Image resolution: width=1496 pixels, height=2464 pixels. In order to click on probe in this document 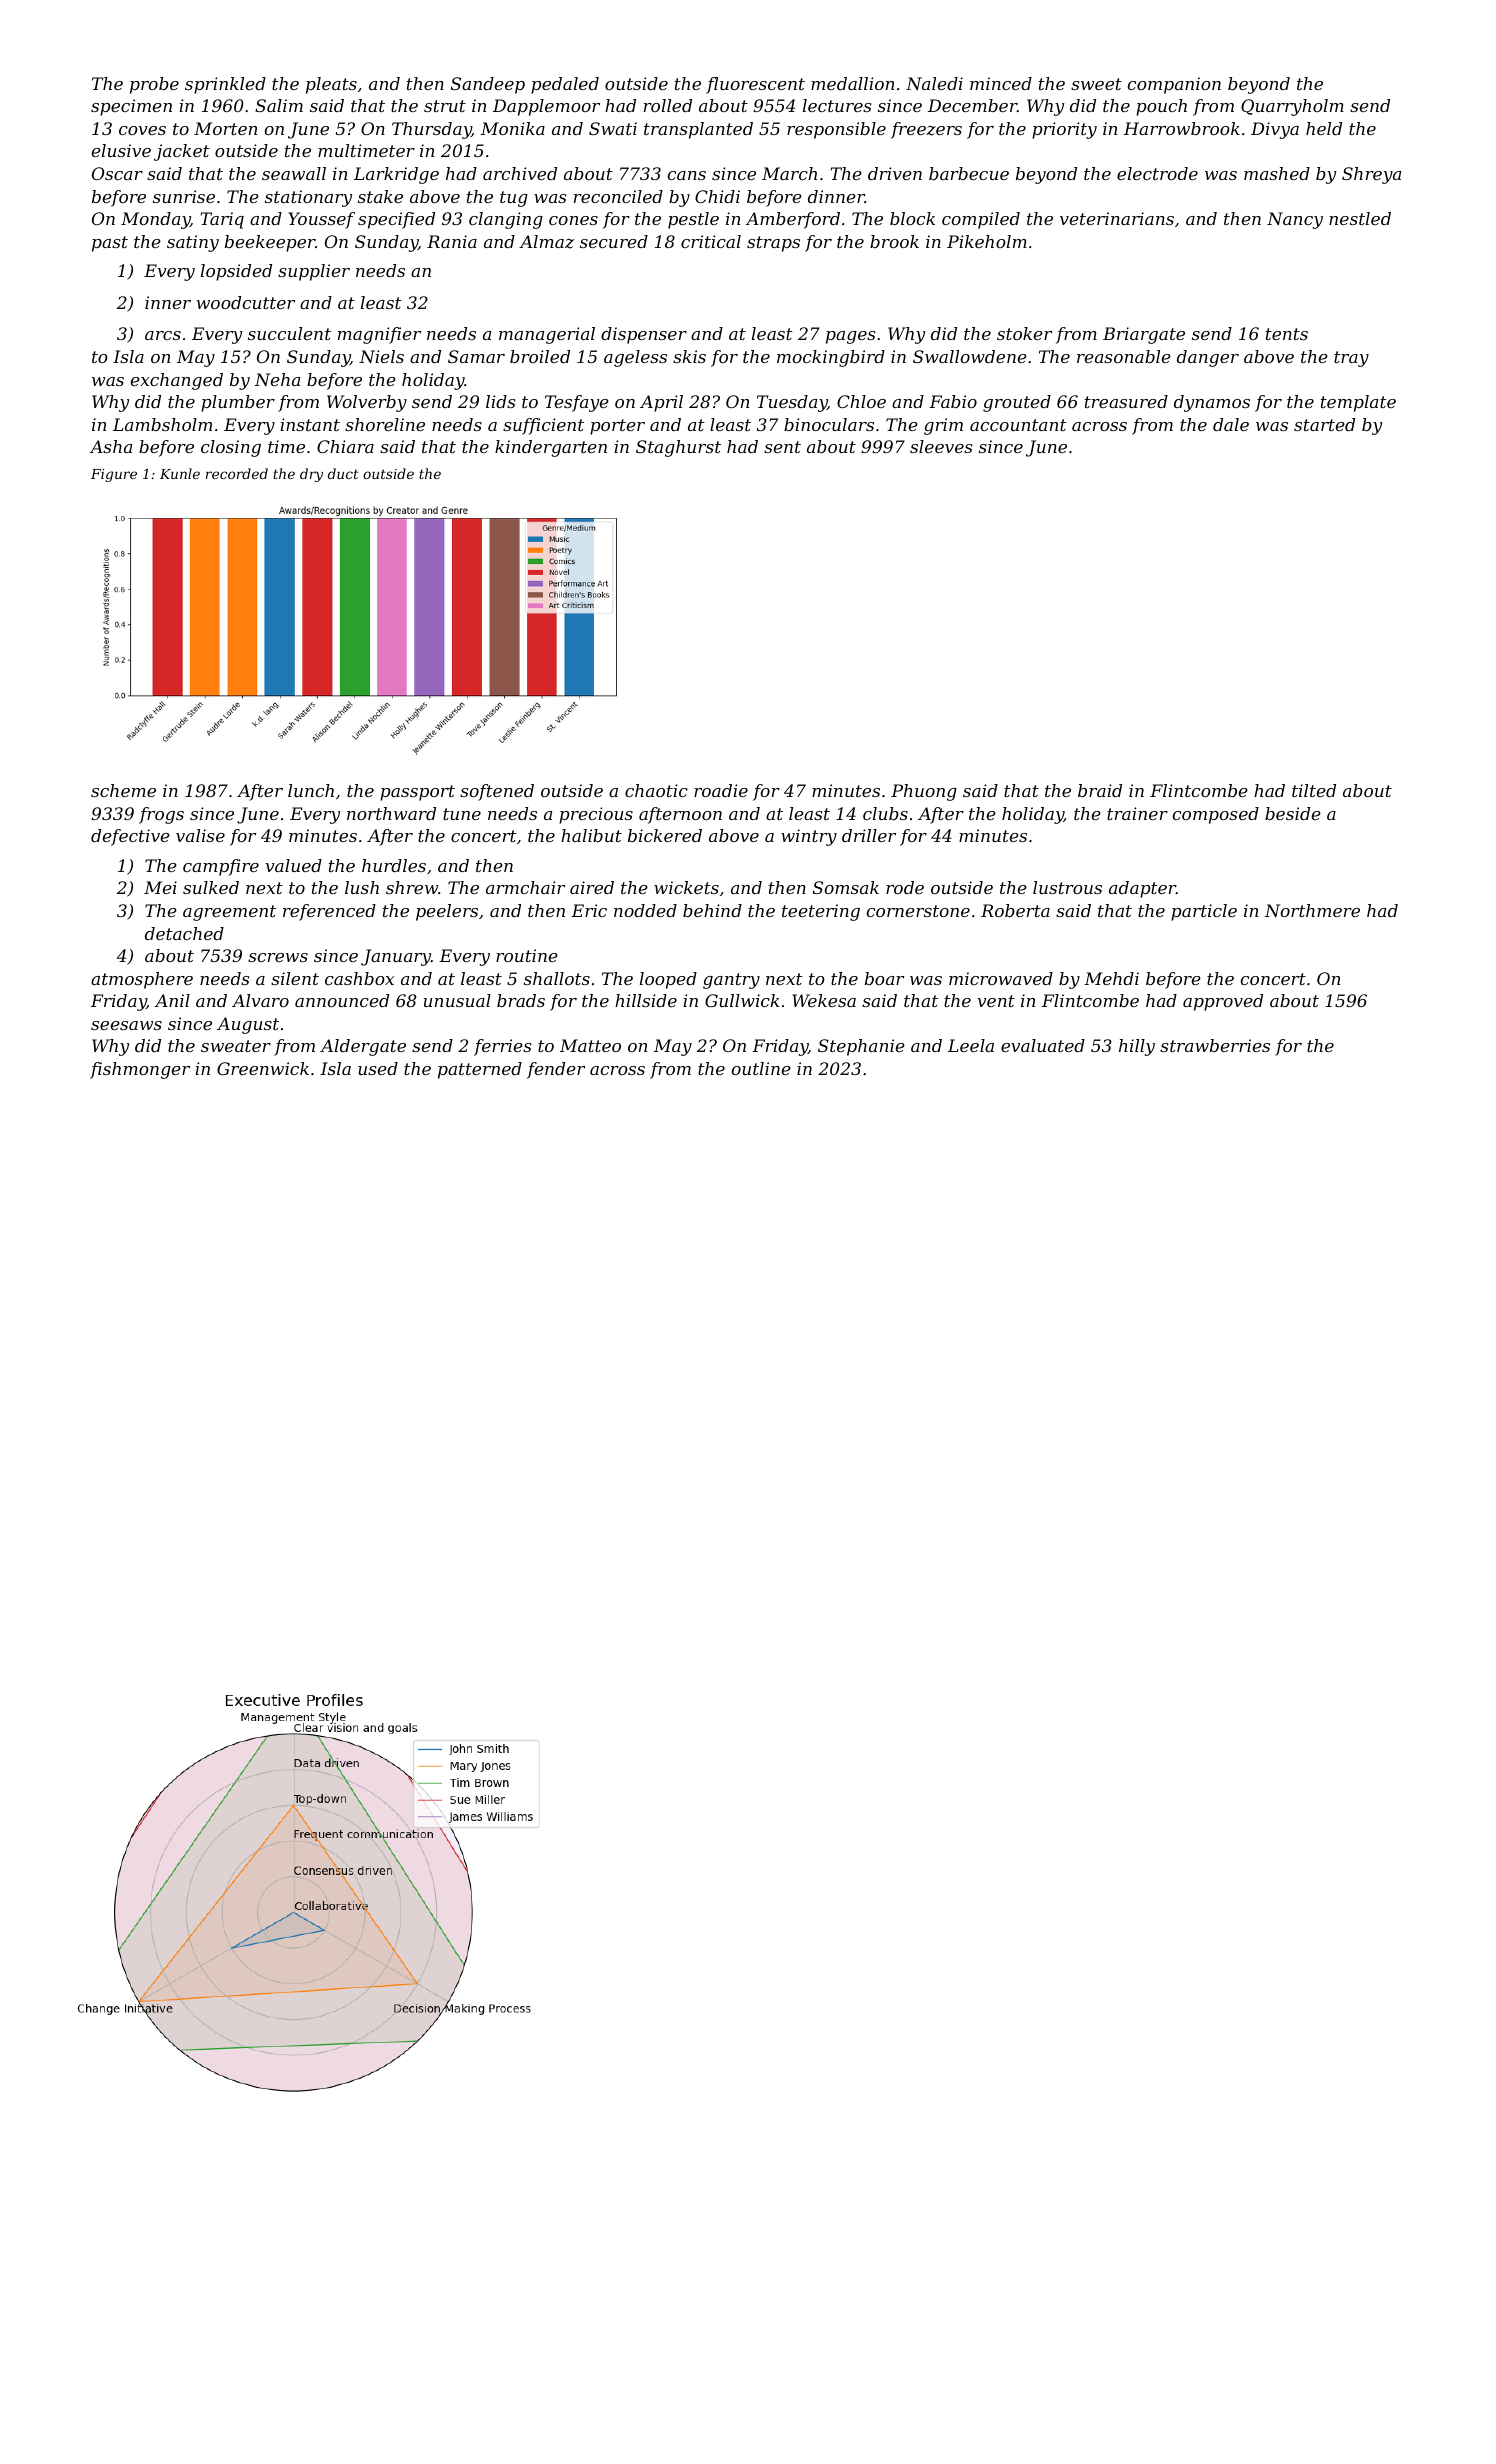, I will do `click(154, 85)`.
